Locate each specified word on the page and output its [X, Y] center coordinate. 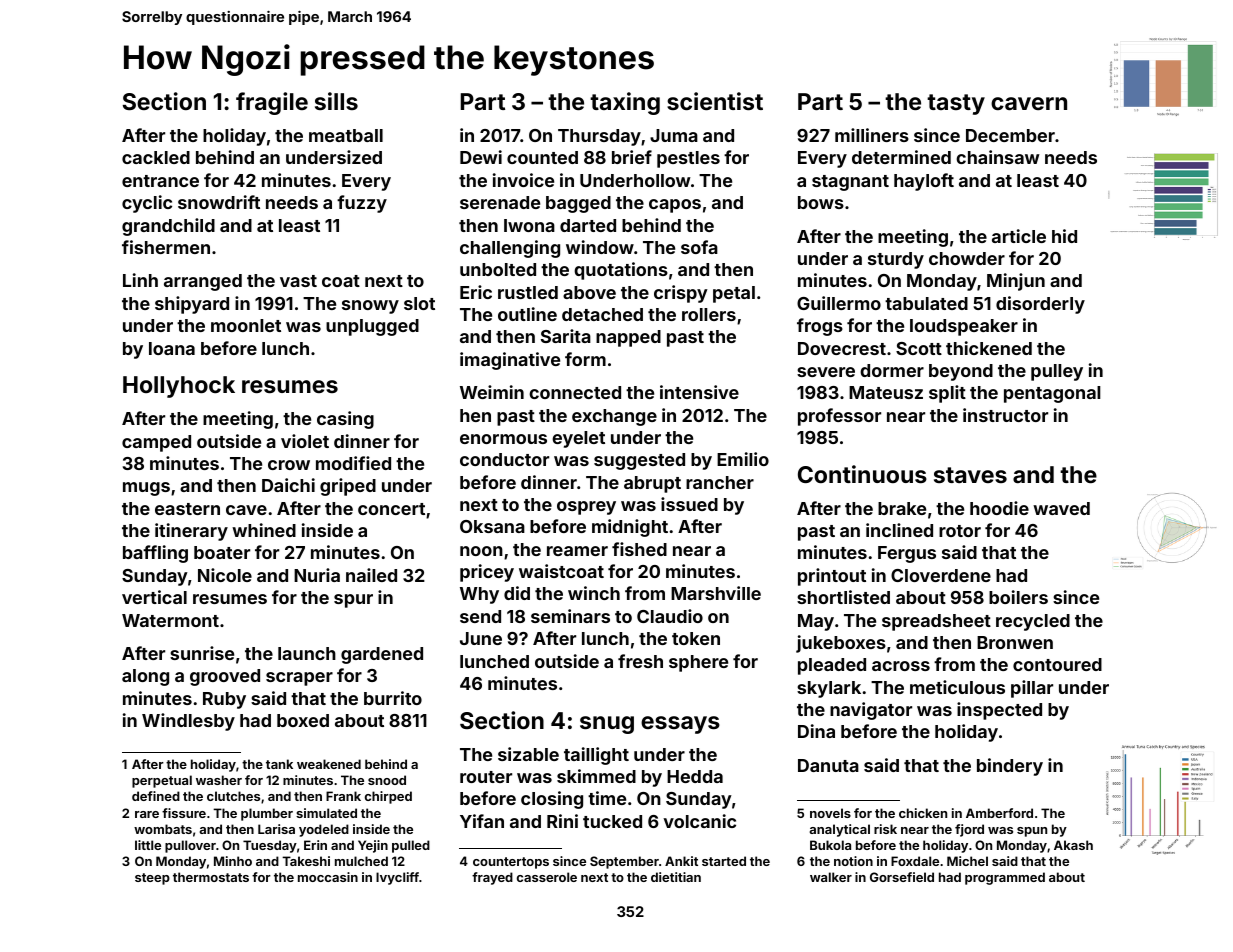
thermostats [211, 877]
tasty [956, 104]
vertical [154, 597]
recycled [1033, 622]
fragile [272, 103]
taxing [625, 103]
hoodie [999, 508]
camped [156, 443]
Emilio [743, 459]
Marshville [716, 593]
